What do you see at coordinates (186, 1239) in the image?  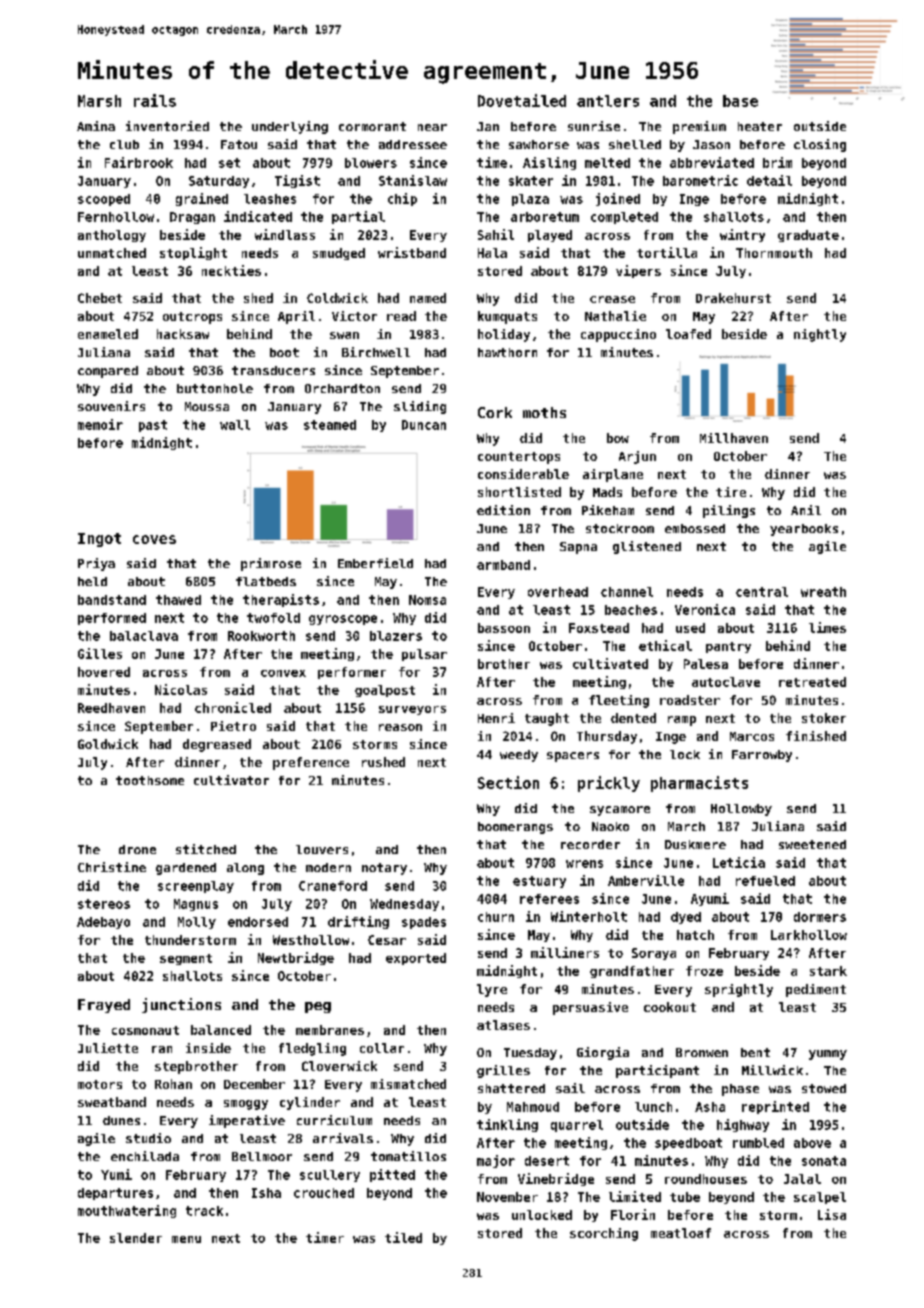 I see `menu` at bounding box center [186, 1239].
